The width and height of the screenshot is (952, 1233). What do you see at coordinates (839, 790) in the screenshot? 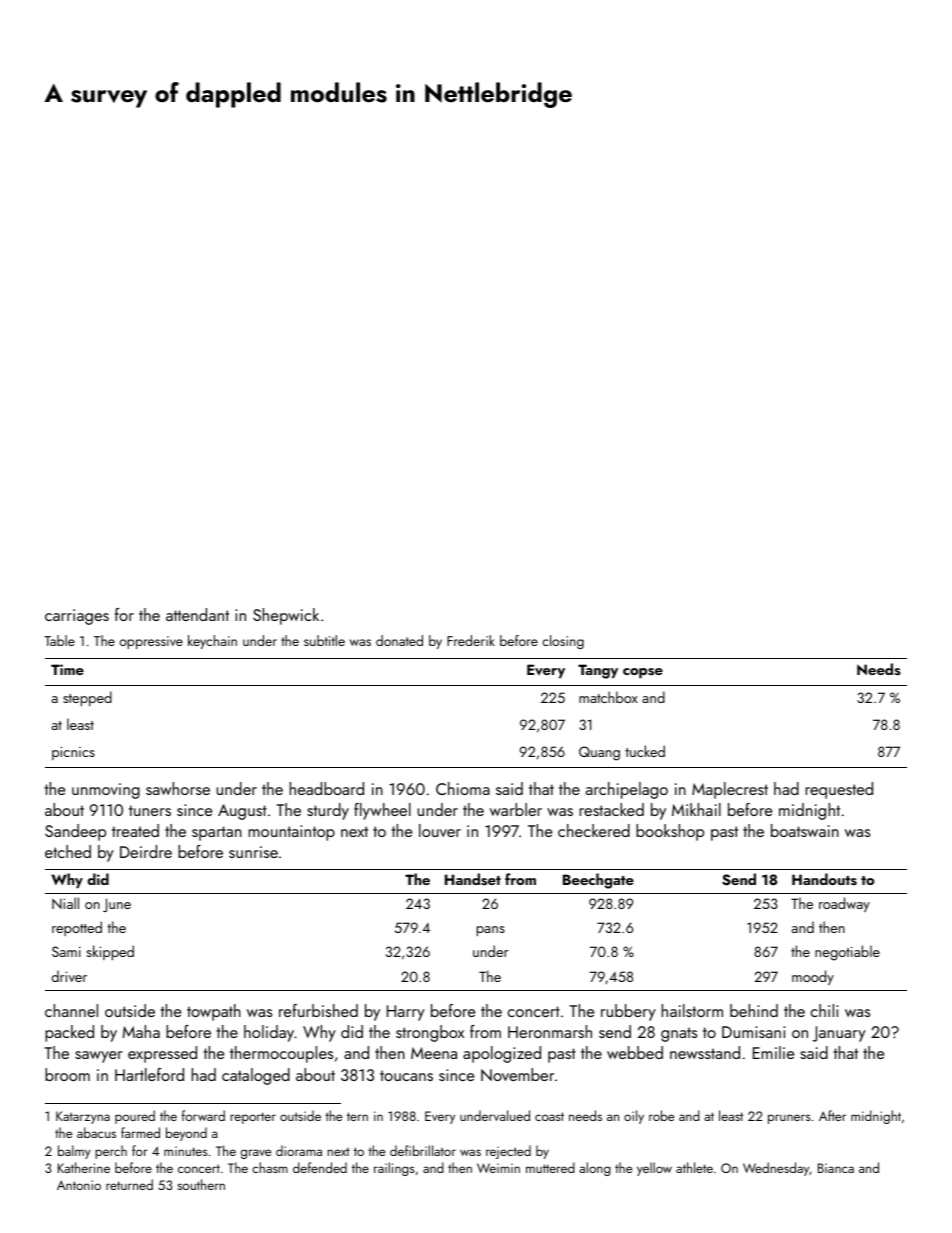
I see `requested` at bounding box center [839, 790].
